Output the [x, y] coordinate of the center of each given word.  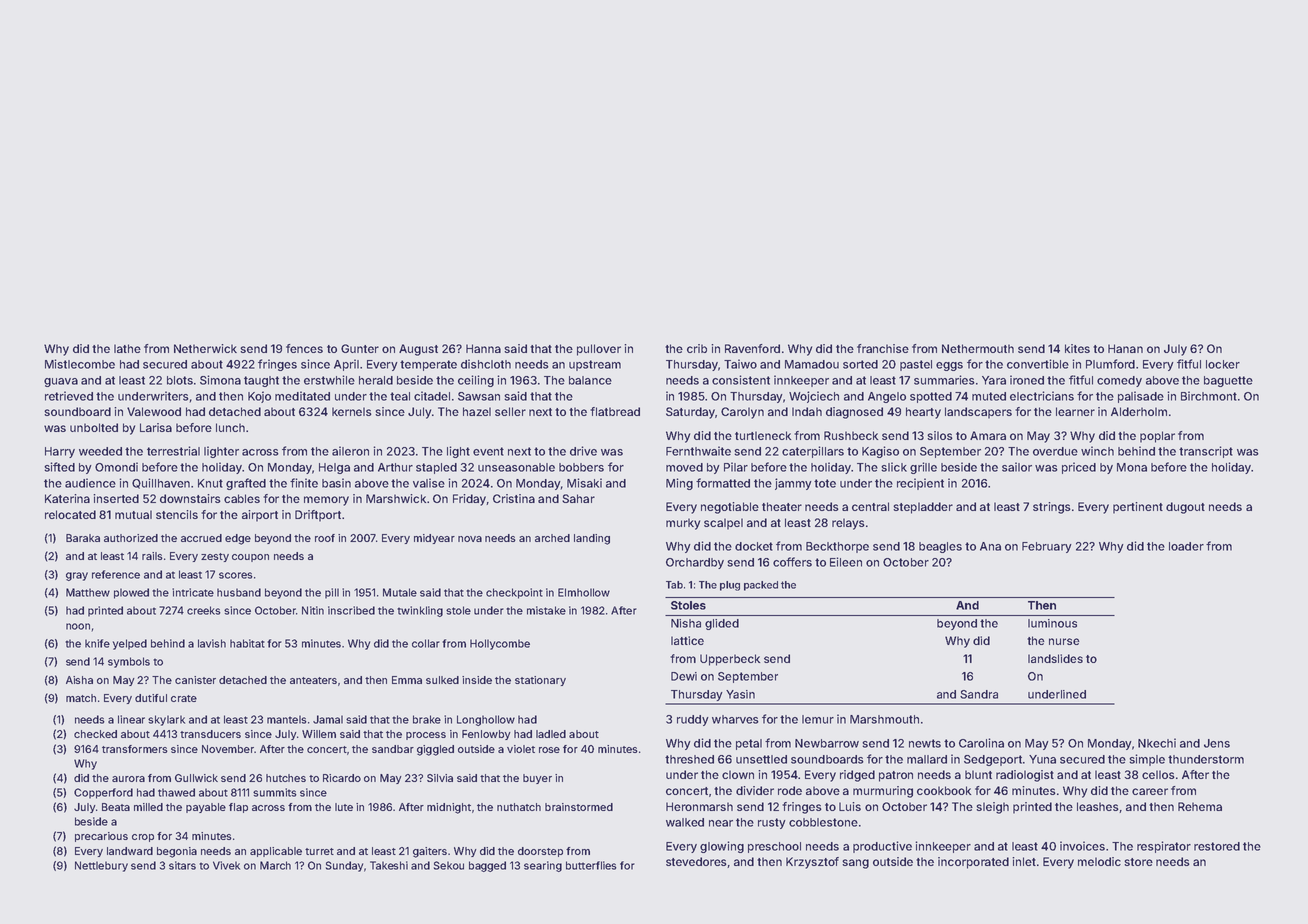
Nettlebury [101, 866]
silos [940, 435]
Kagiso [880, 452]
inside [477, 680]
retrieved [69, 396]
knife [97, 643]
